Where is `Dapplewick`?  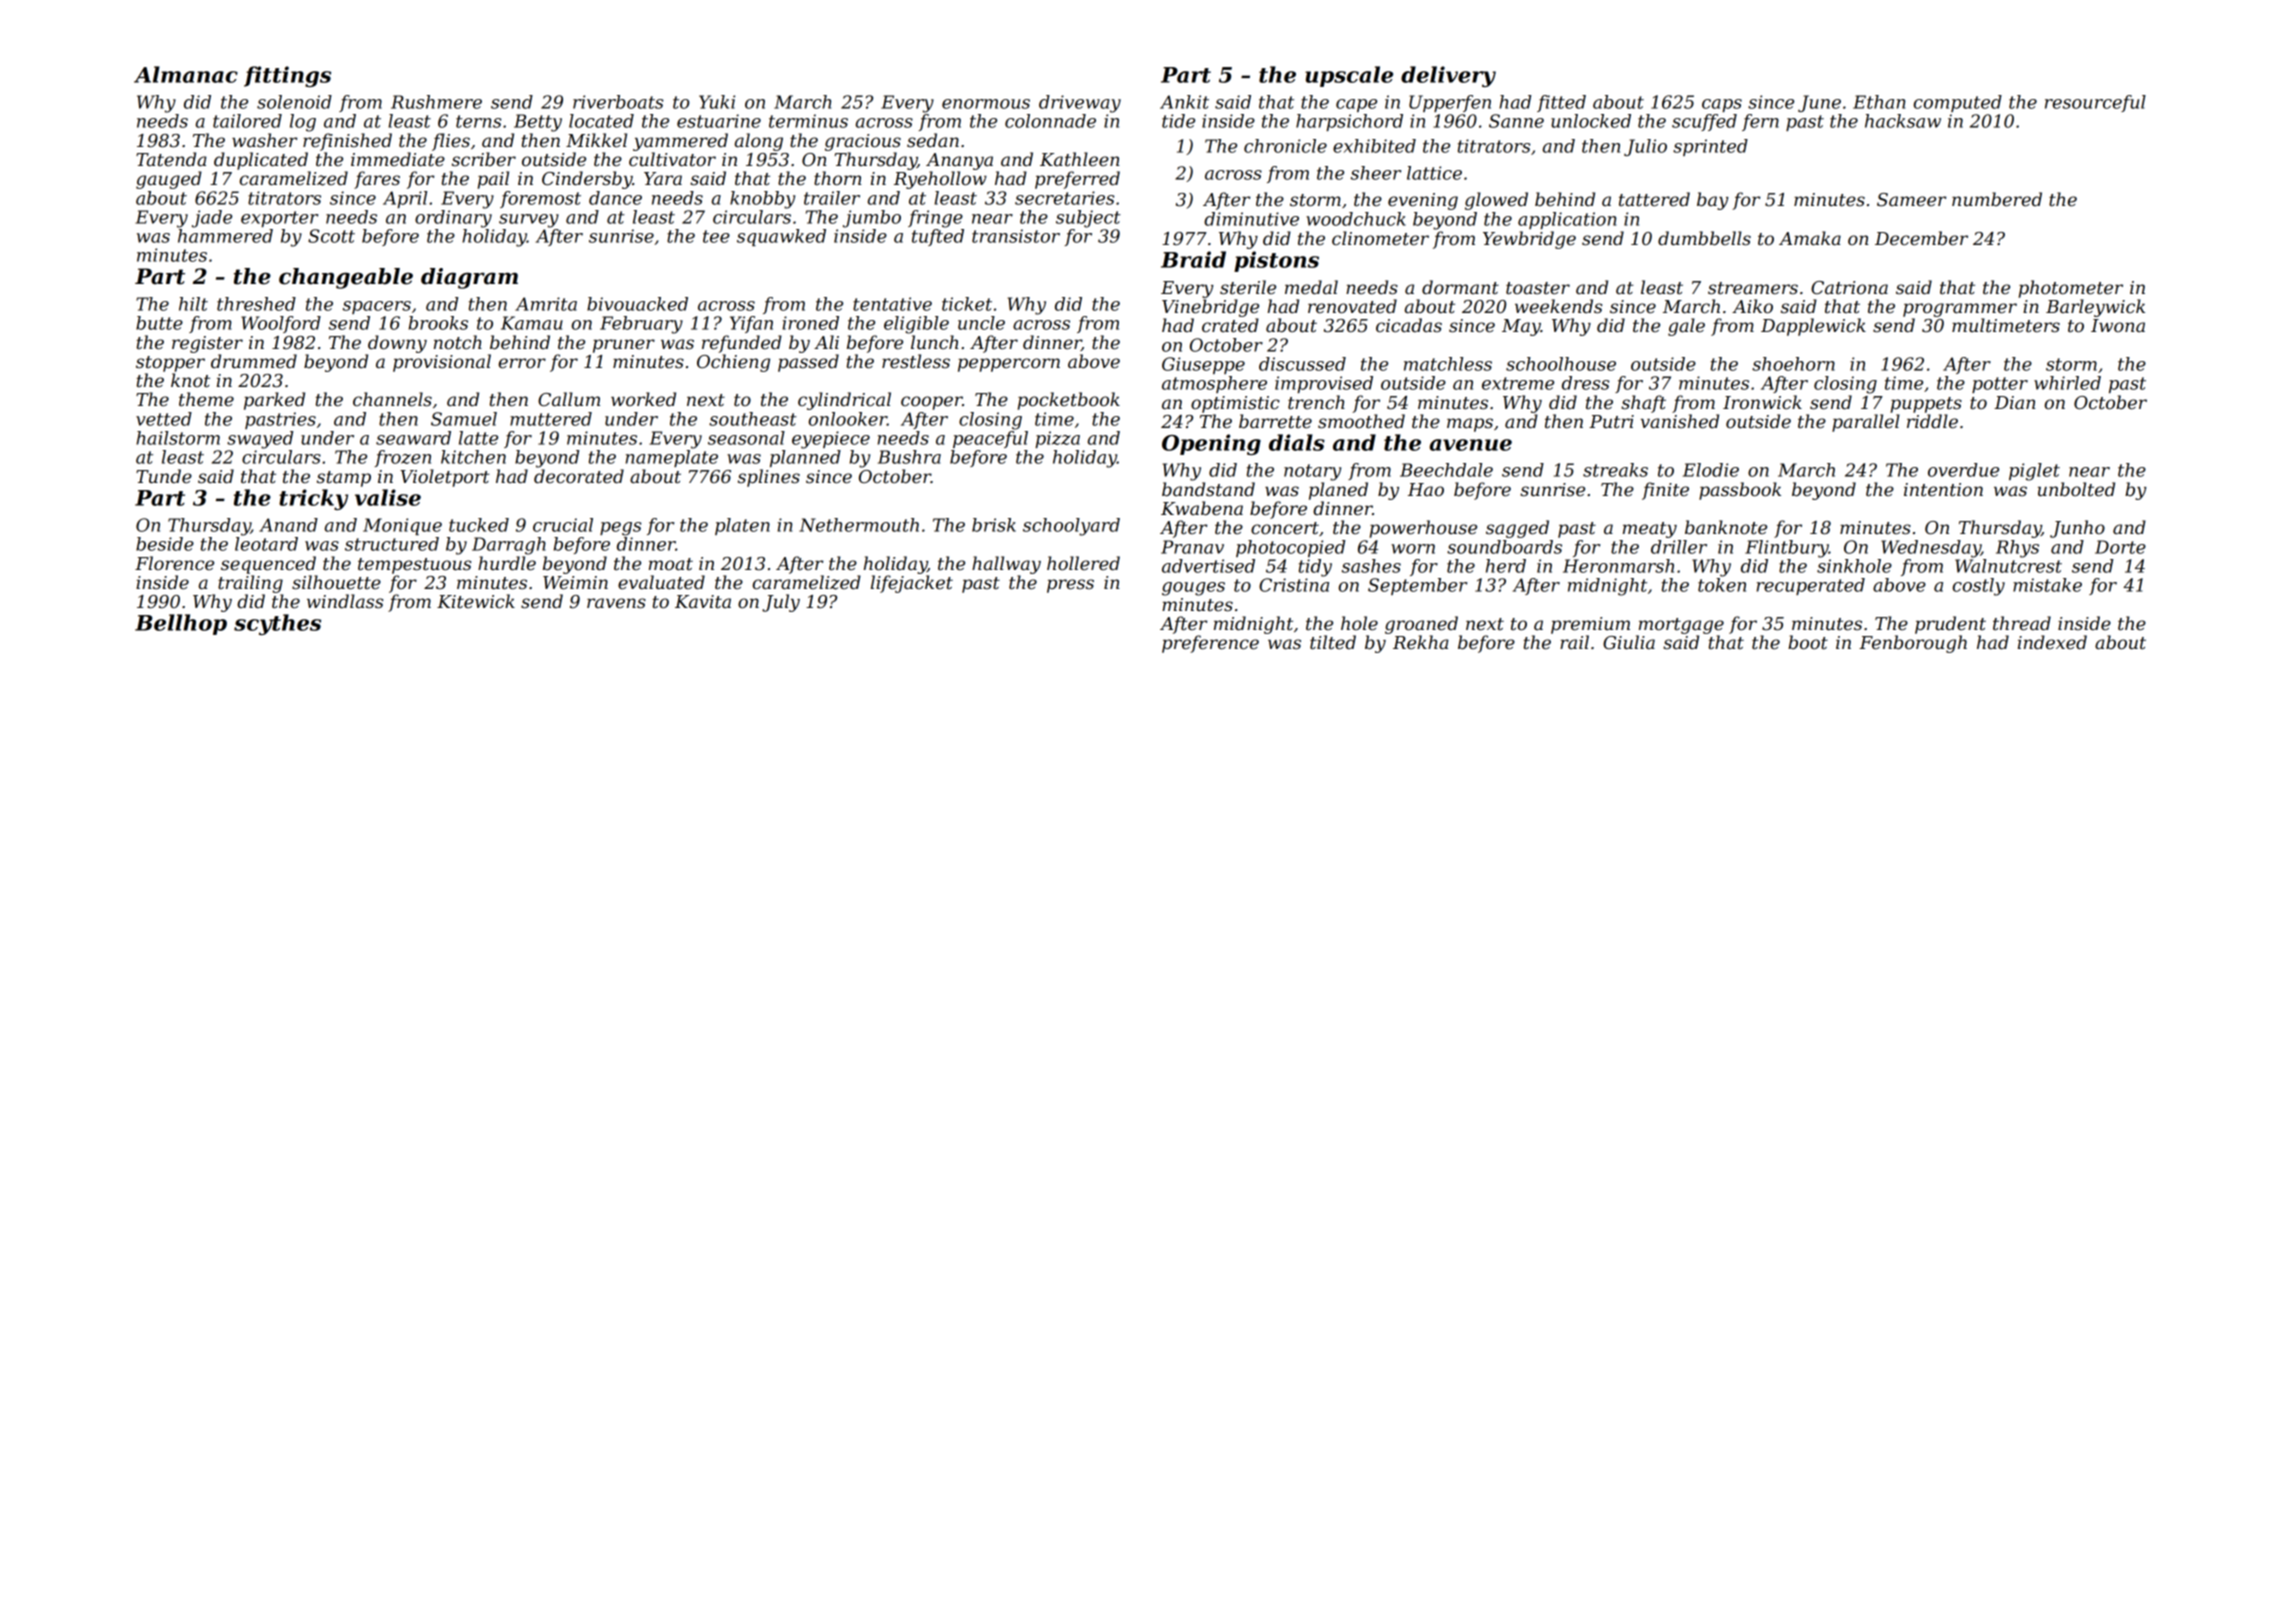
Dapplewick is located at coordinates (1813, 327).
